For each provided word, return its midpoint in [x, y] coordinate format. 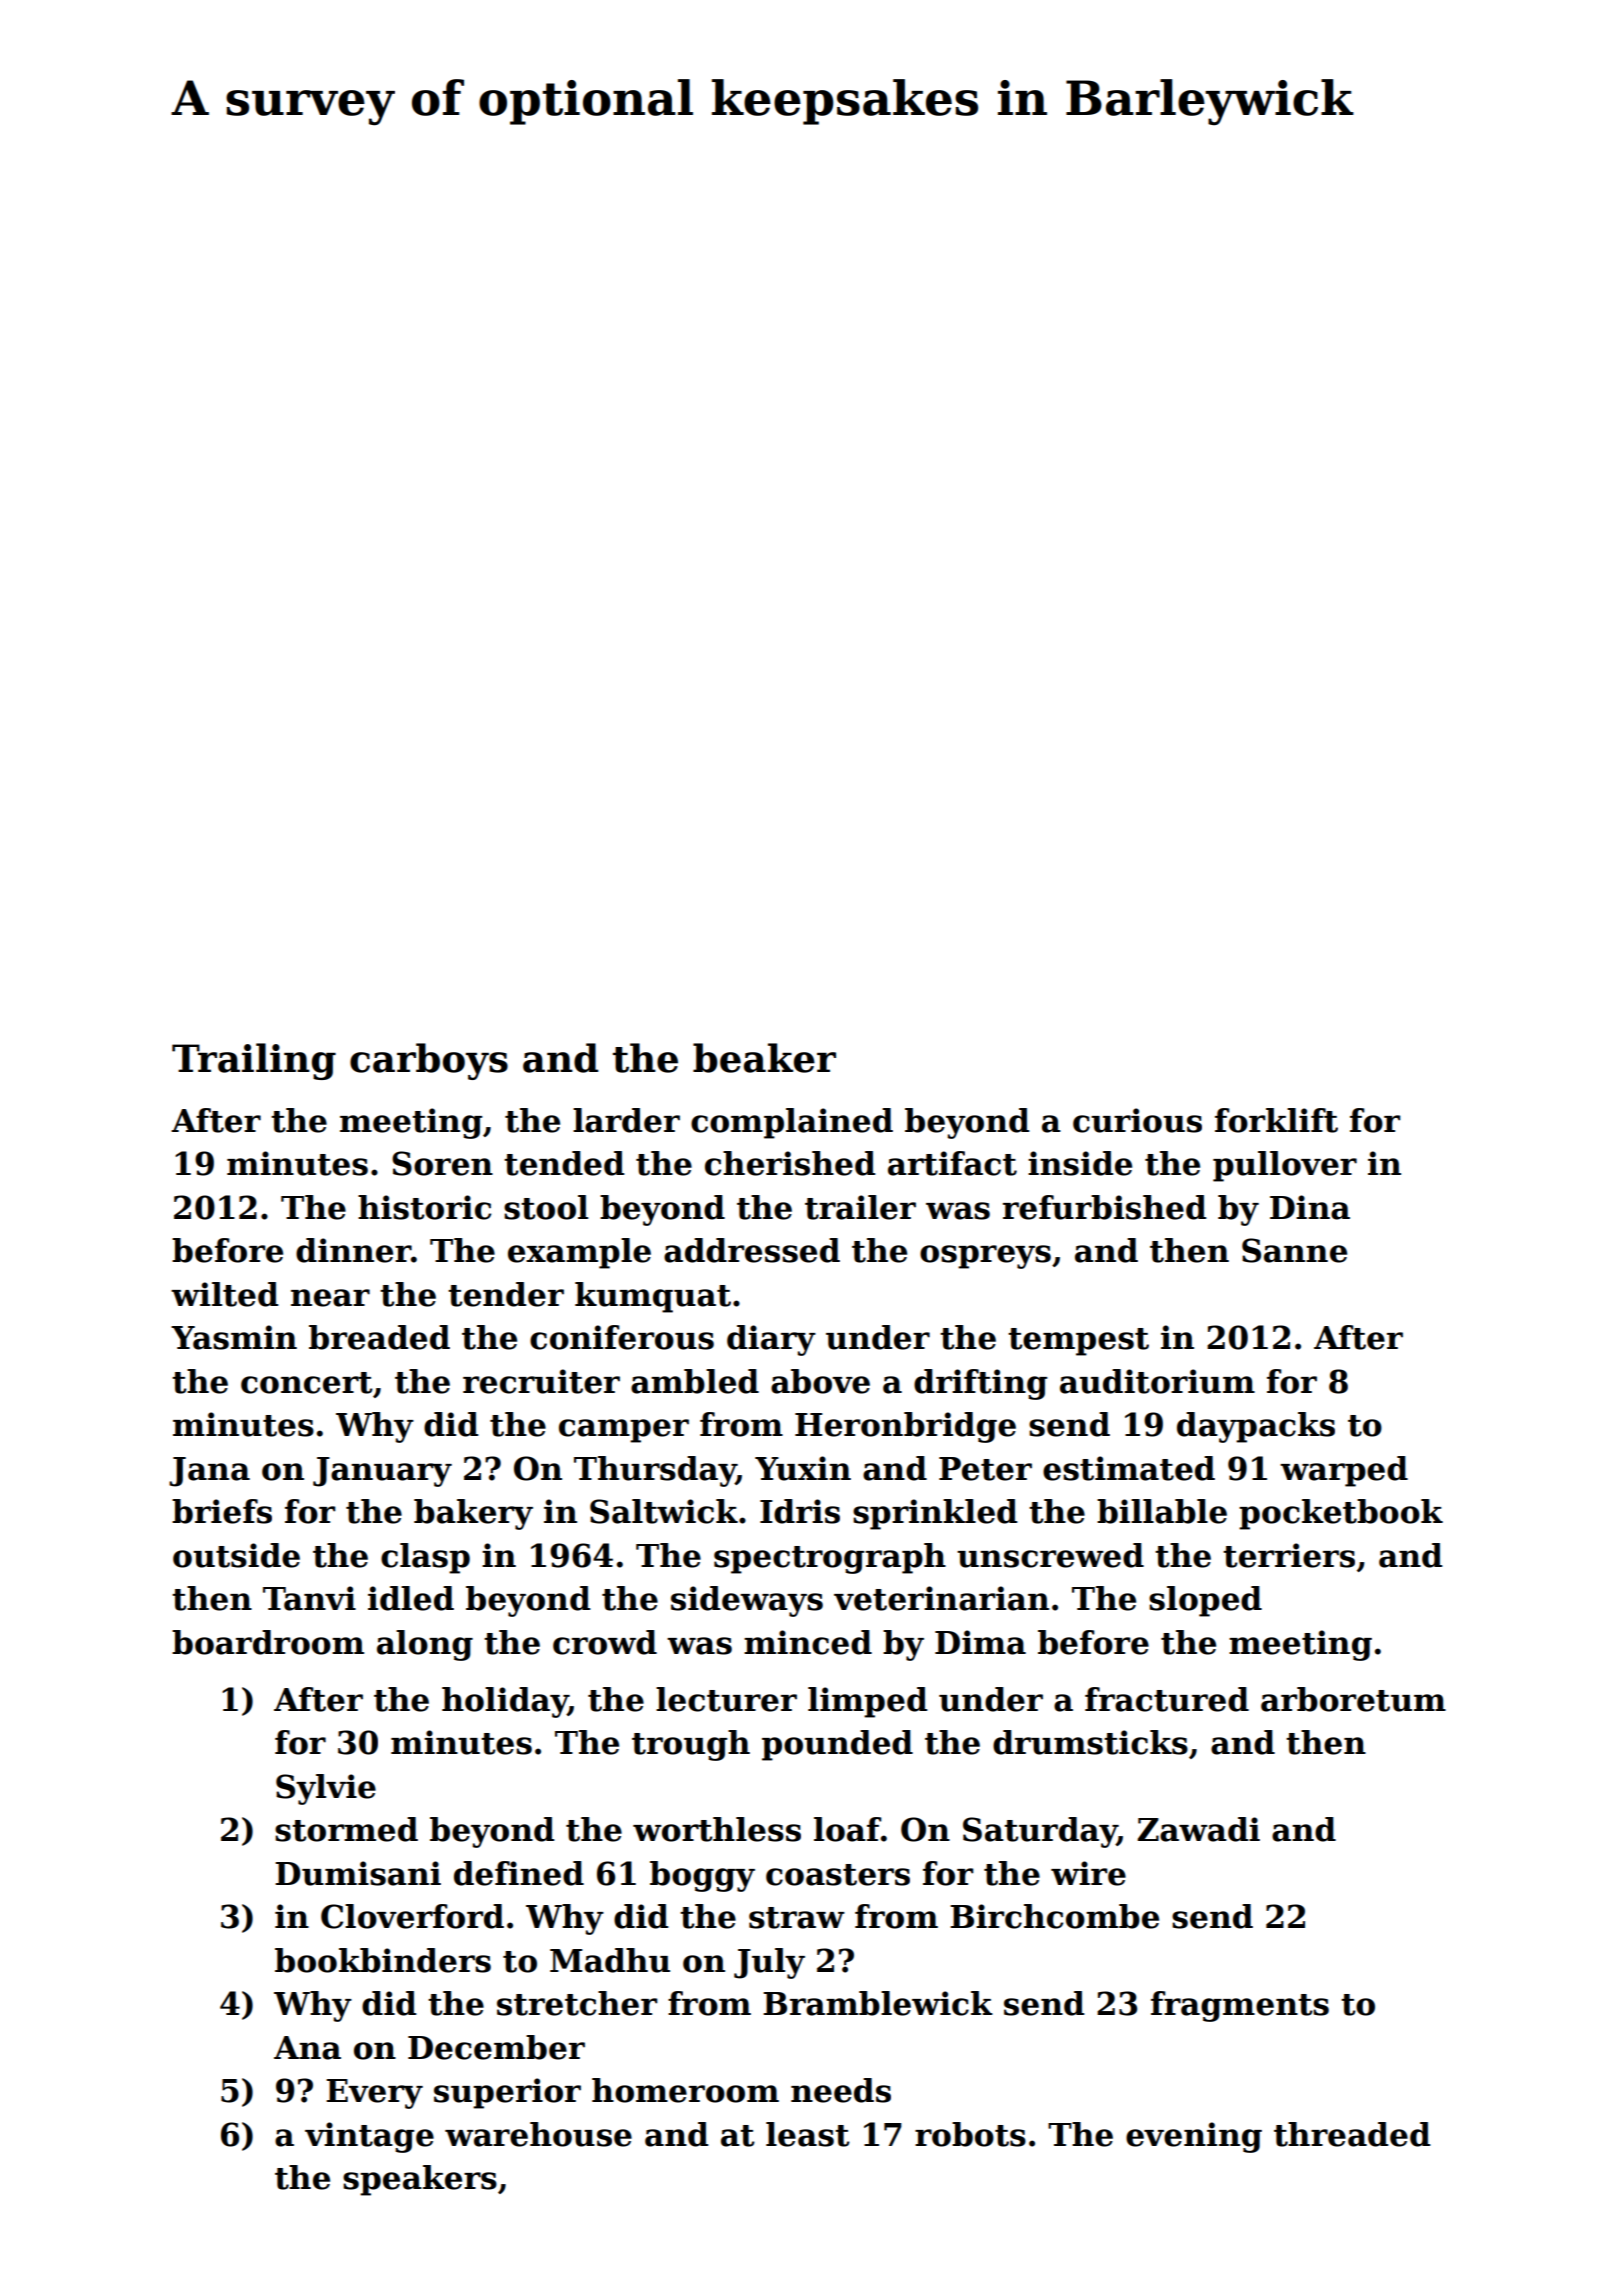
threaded [1352, 2134]
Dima [980, 1642]
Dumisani [358, 1873]
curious [1137, 1120]
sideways [747, 1601]
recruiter [541, 1381]
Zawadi [1198, 1829]
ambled [695, 1381]
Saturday [1040, 1832]
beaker [764, 1058]
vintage [369, 2137]
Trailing [254, 1061]
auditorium [1157, 1381]
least [808, 2134]
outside [236, 1555]
